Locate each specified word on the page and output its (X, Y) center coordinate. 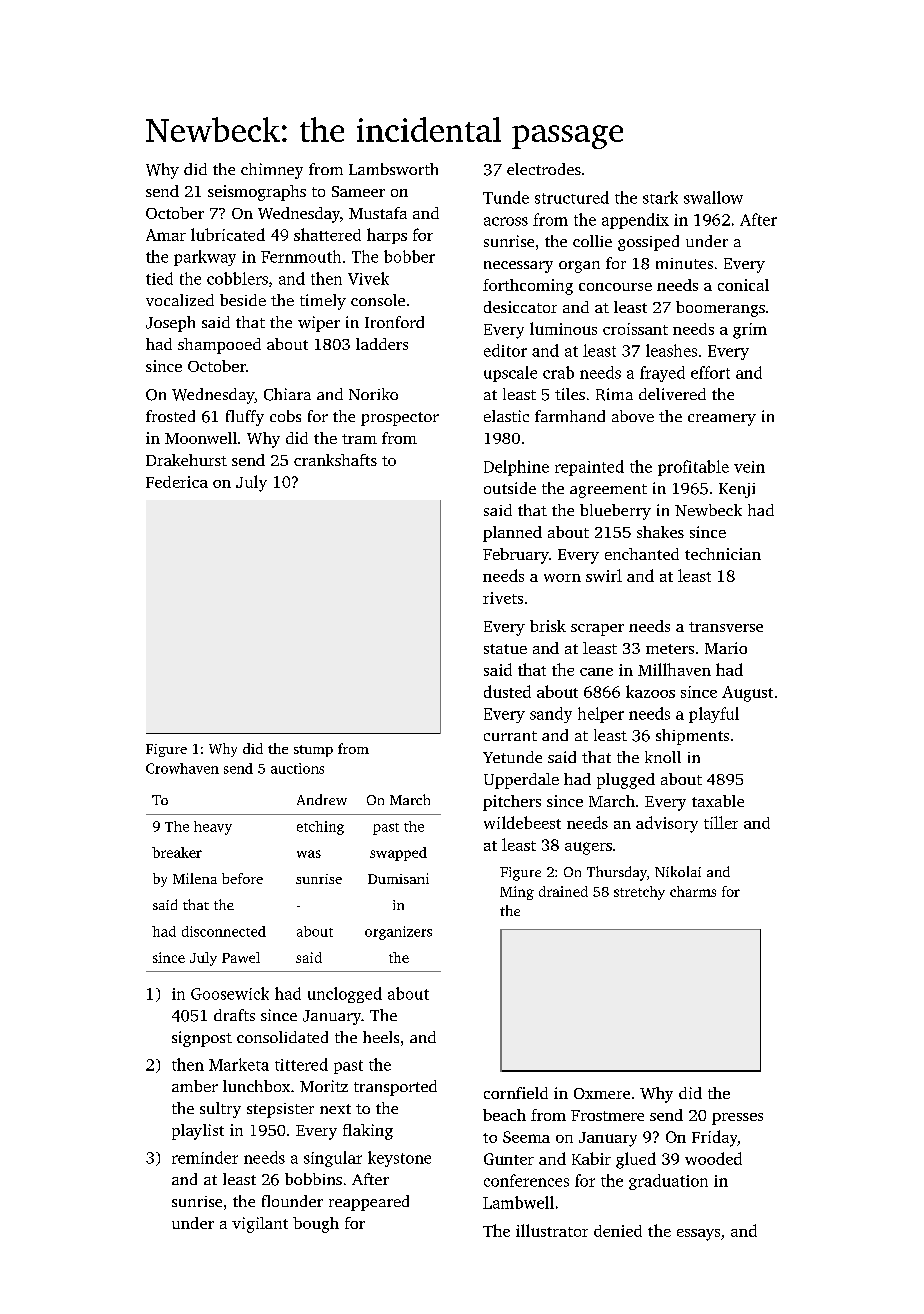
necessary (518, 267)
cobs (285, 416)
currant (510, 736)
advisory (667, 824)
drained (563, 891)
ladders (382, 344)
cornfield (516, 1093)
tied (159, 278)
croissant (635, 329)
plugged (626, 781)
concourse (615, 287)
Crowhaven (182, 768)
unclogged (345, 995)
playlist (198, 1132)
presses (737, 1119)
